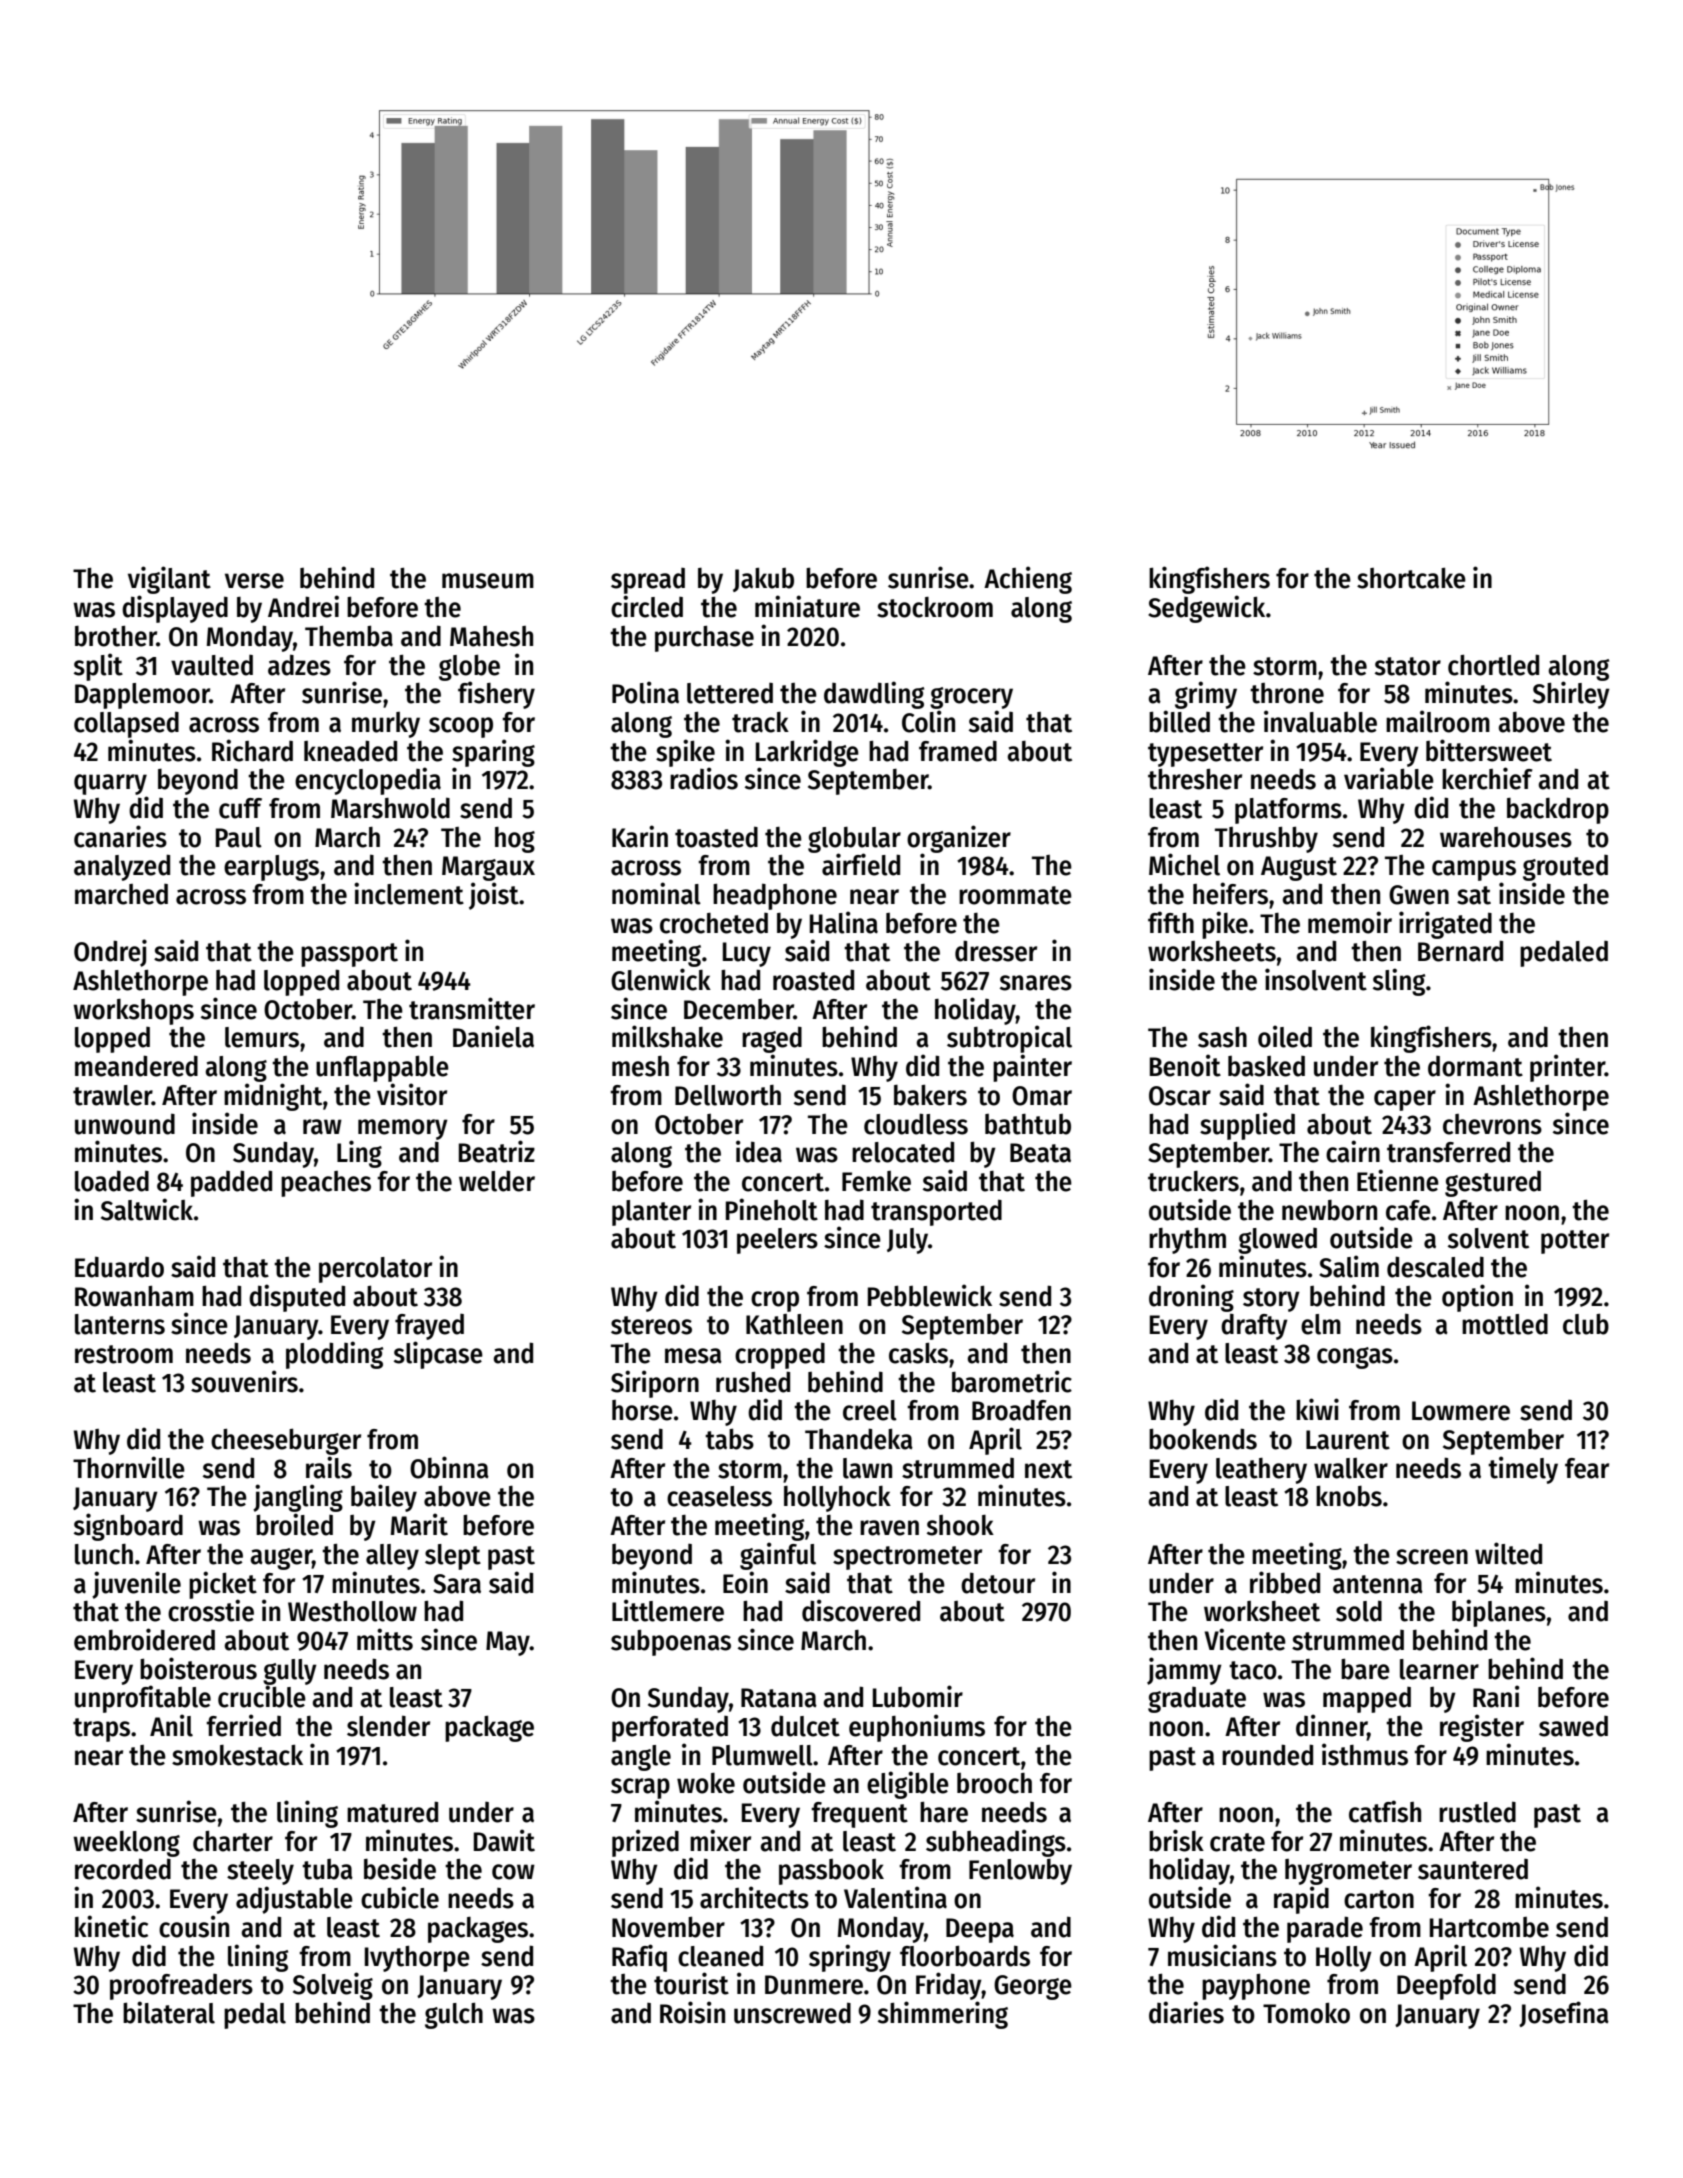 The image size is (1683, 2178). Describe the element at coordinates (375, 1270) in the document. I see `percolator` at that location.
